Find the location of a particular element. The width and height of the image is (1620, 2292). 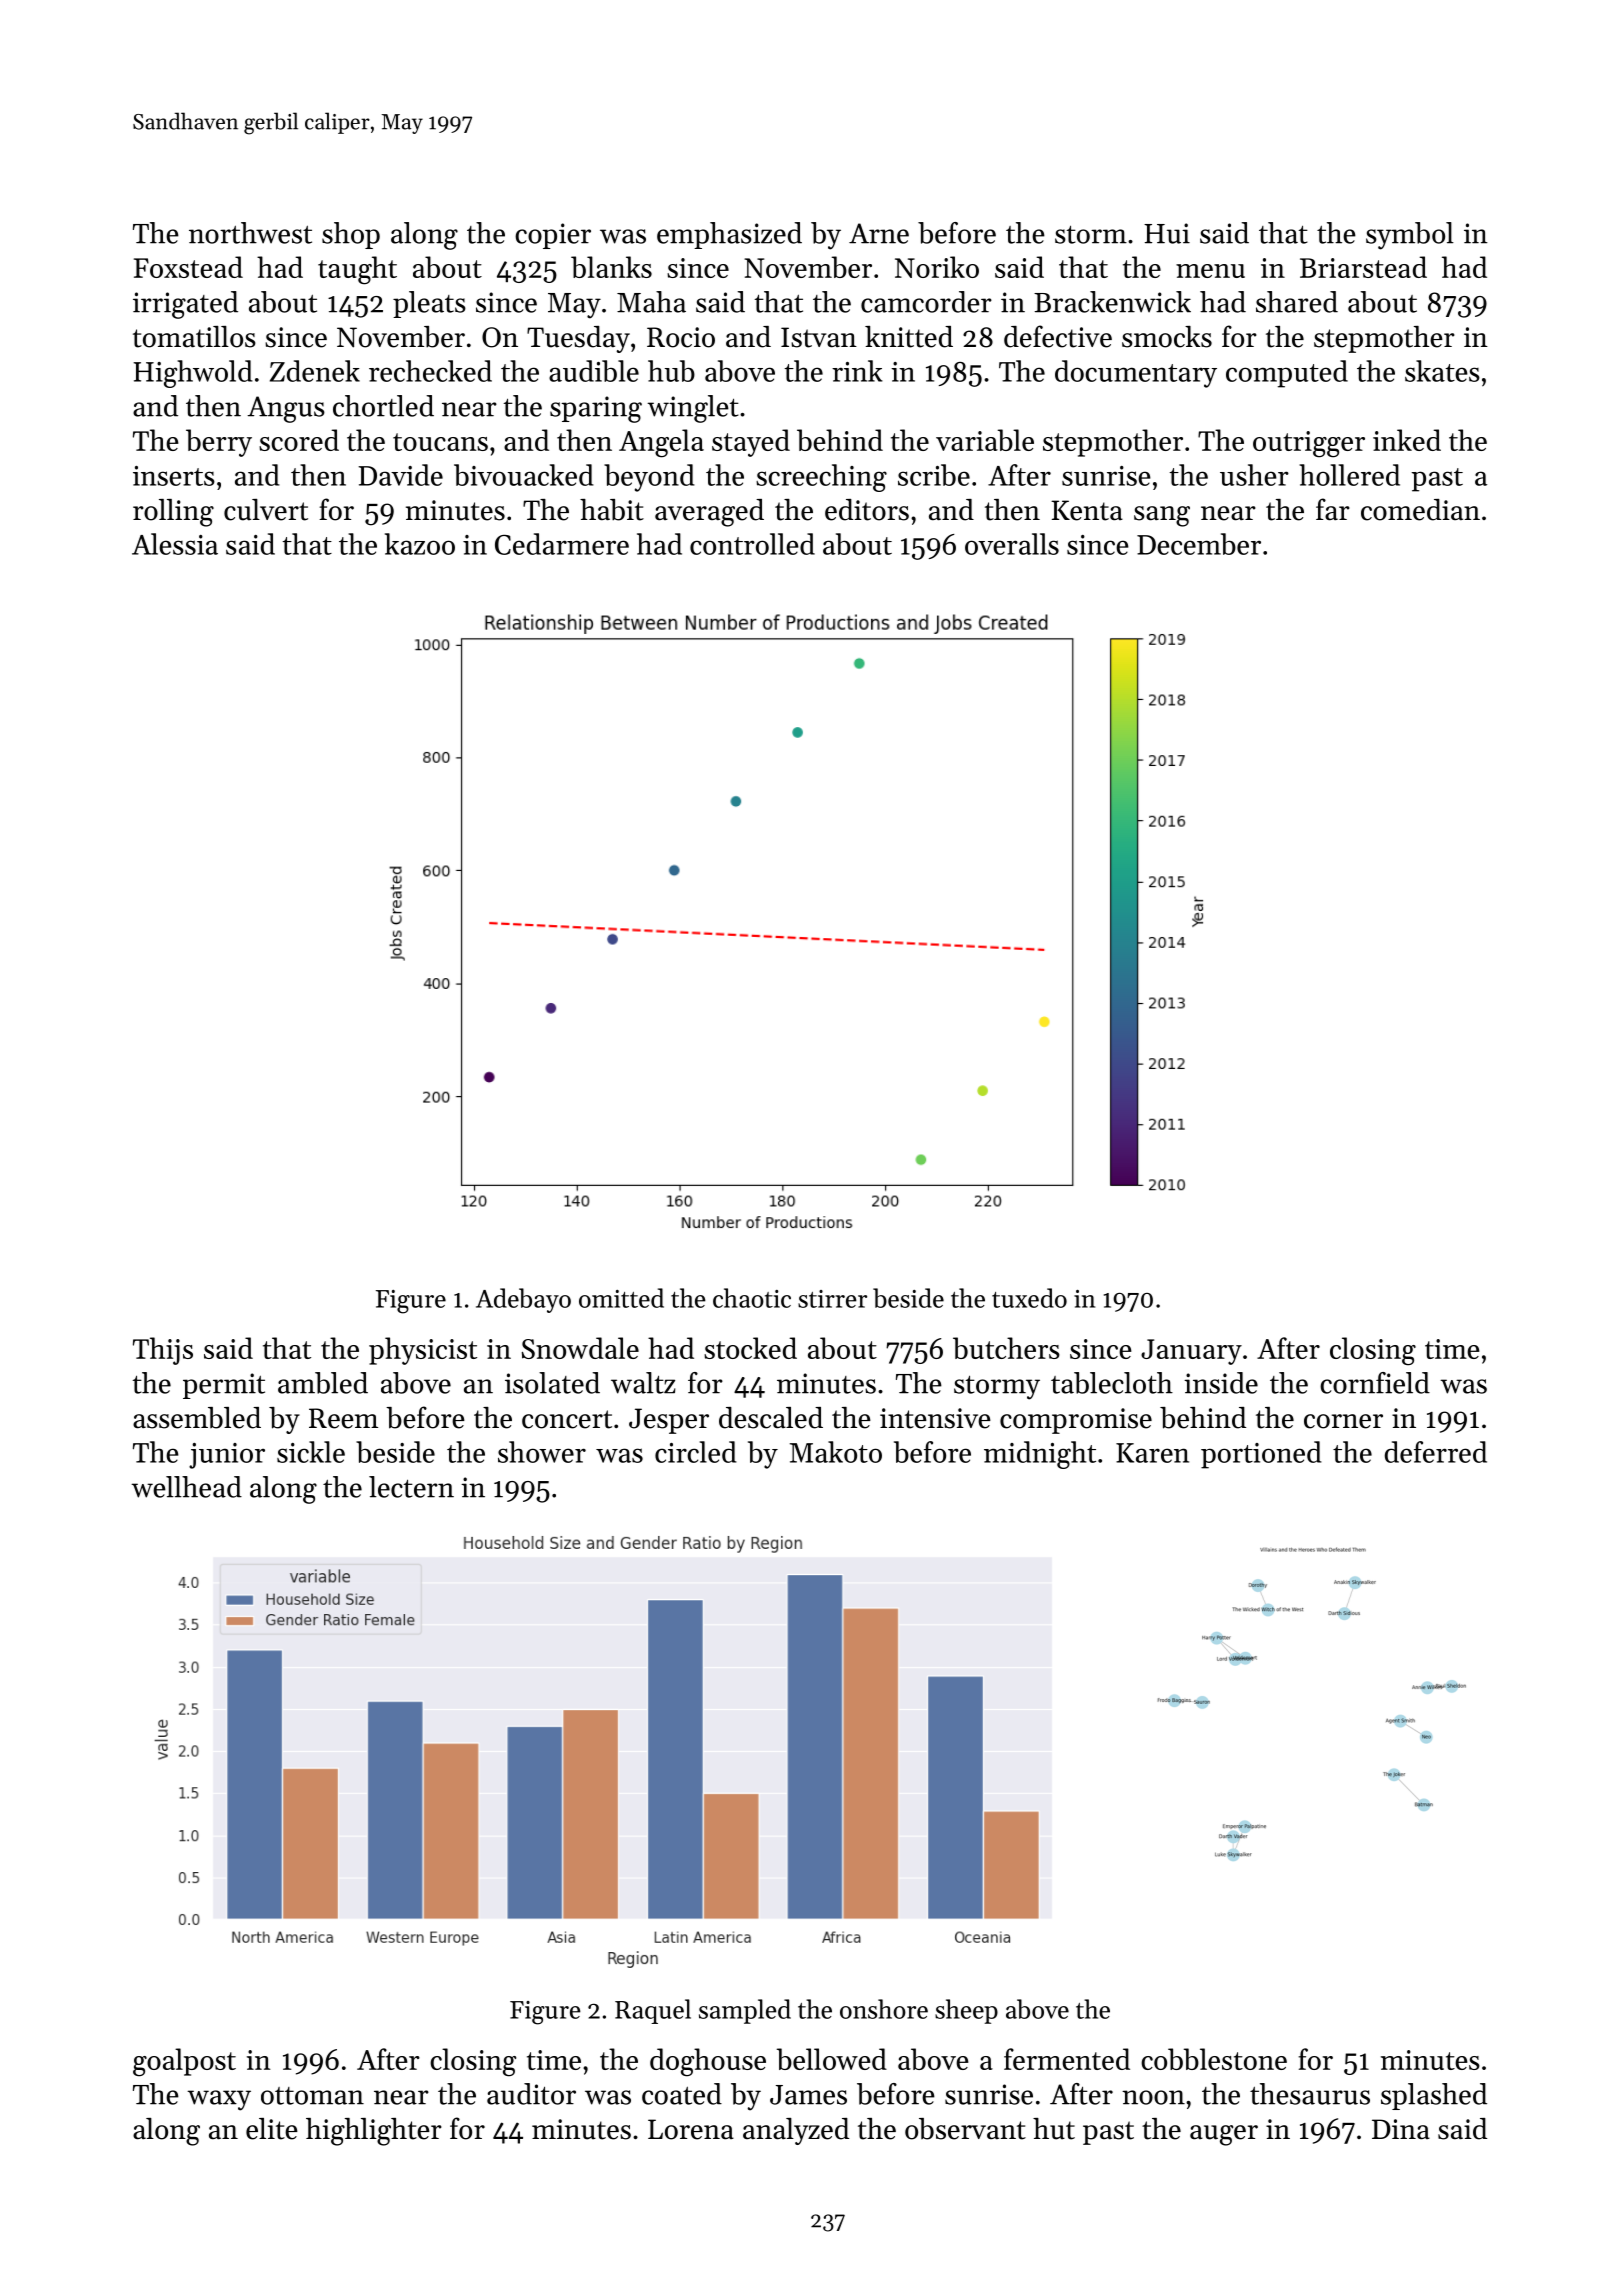

auditor is located at coordinates (531, 2094).
